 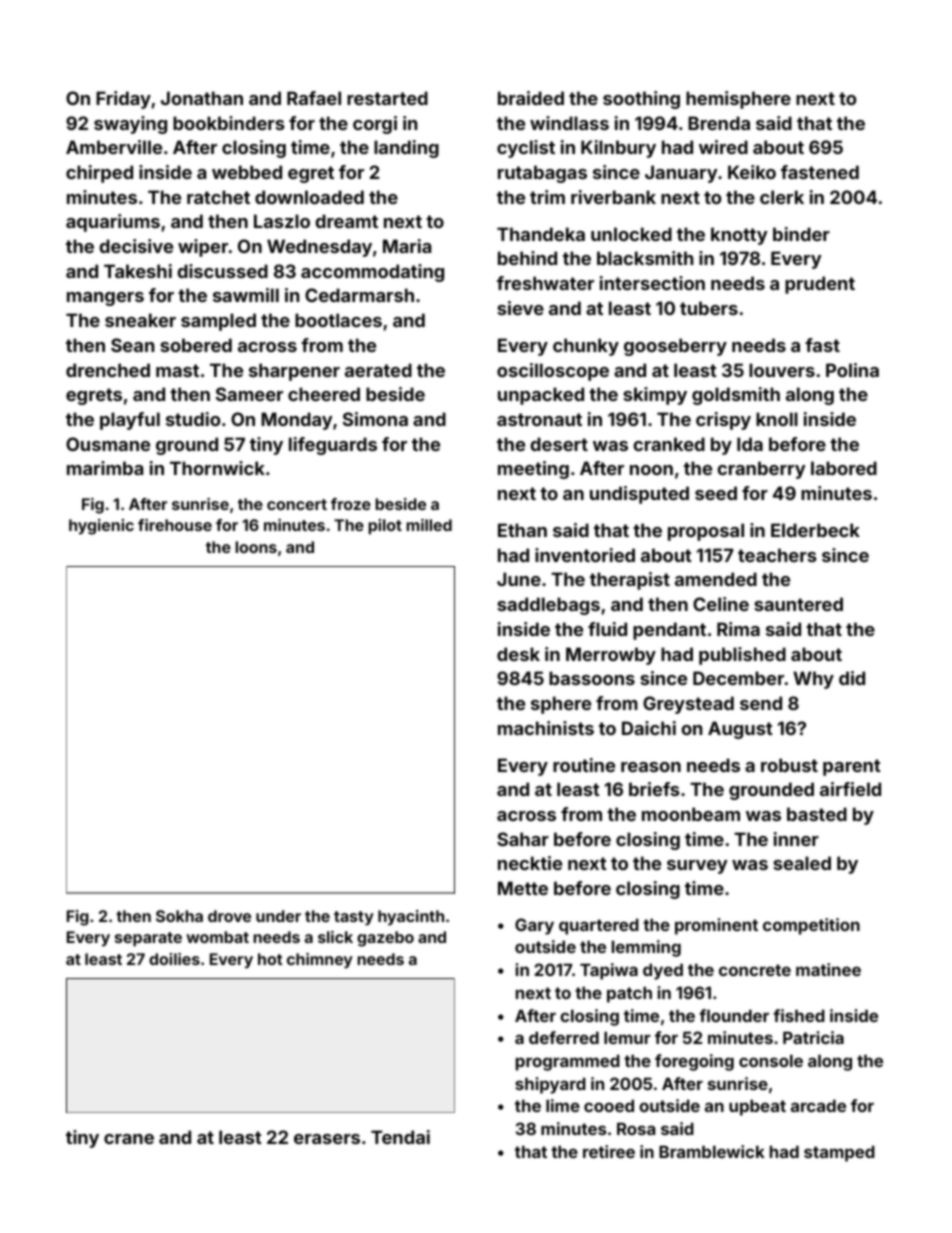 I want to click on Brenda, so click(x=719, y=123).
